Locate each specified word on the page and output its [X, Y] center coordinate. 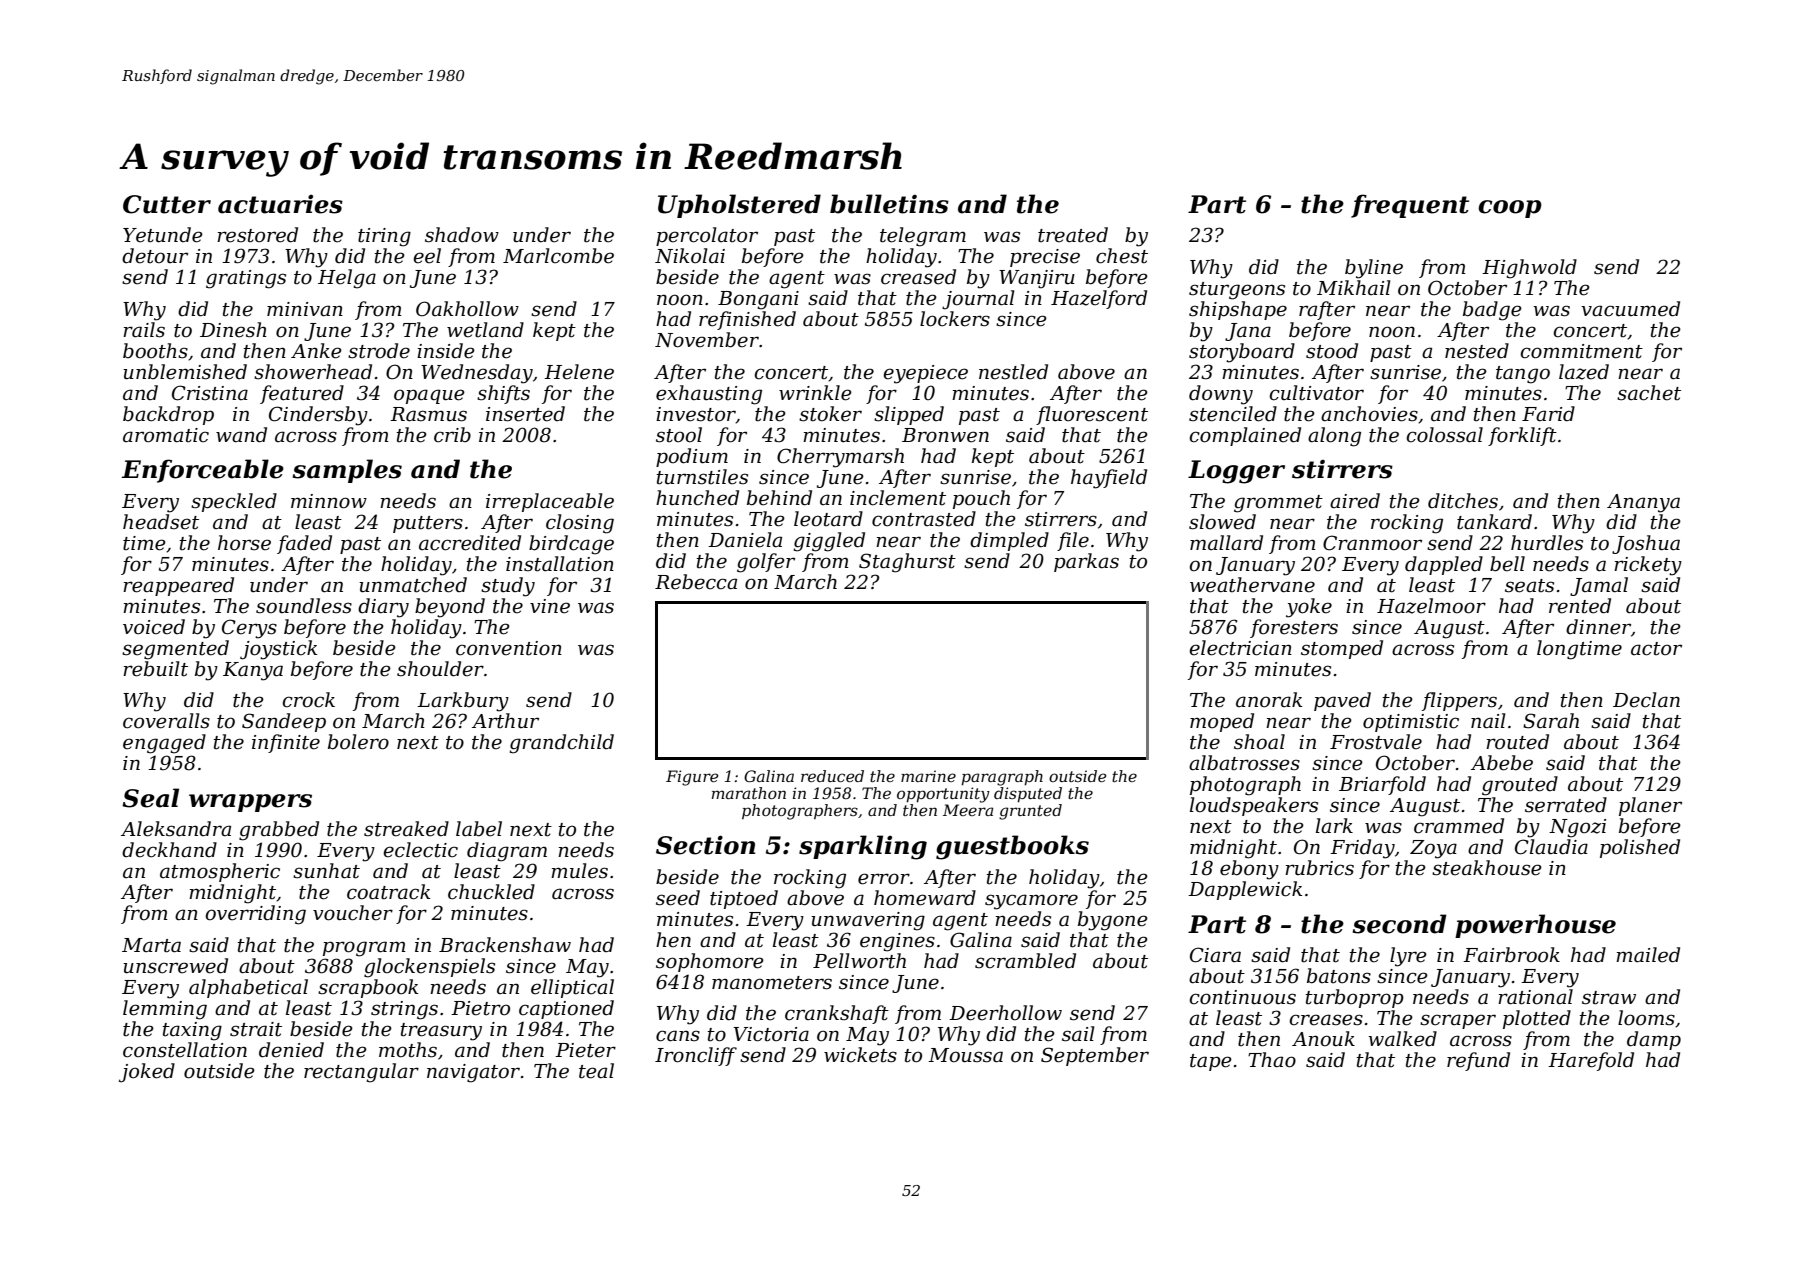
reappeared [178, 586]
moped [1222, 722]
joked [147, 1073]
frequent [1410, 206]
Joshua [1646, 544]
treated [1073, 235]
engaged [164, 744]
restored [257, 235]
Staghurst [907, 563]
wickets [860, 1055]
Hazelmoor [1431, 606]
